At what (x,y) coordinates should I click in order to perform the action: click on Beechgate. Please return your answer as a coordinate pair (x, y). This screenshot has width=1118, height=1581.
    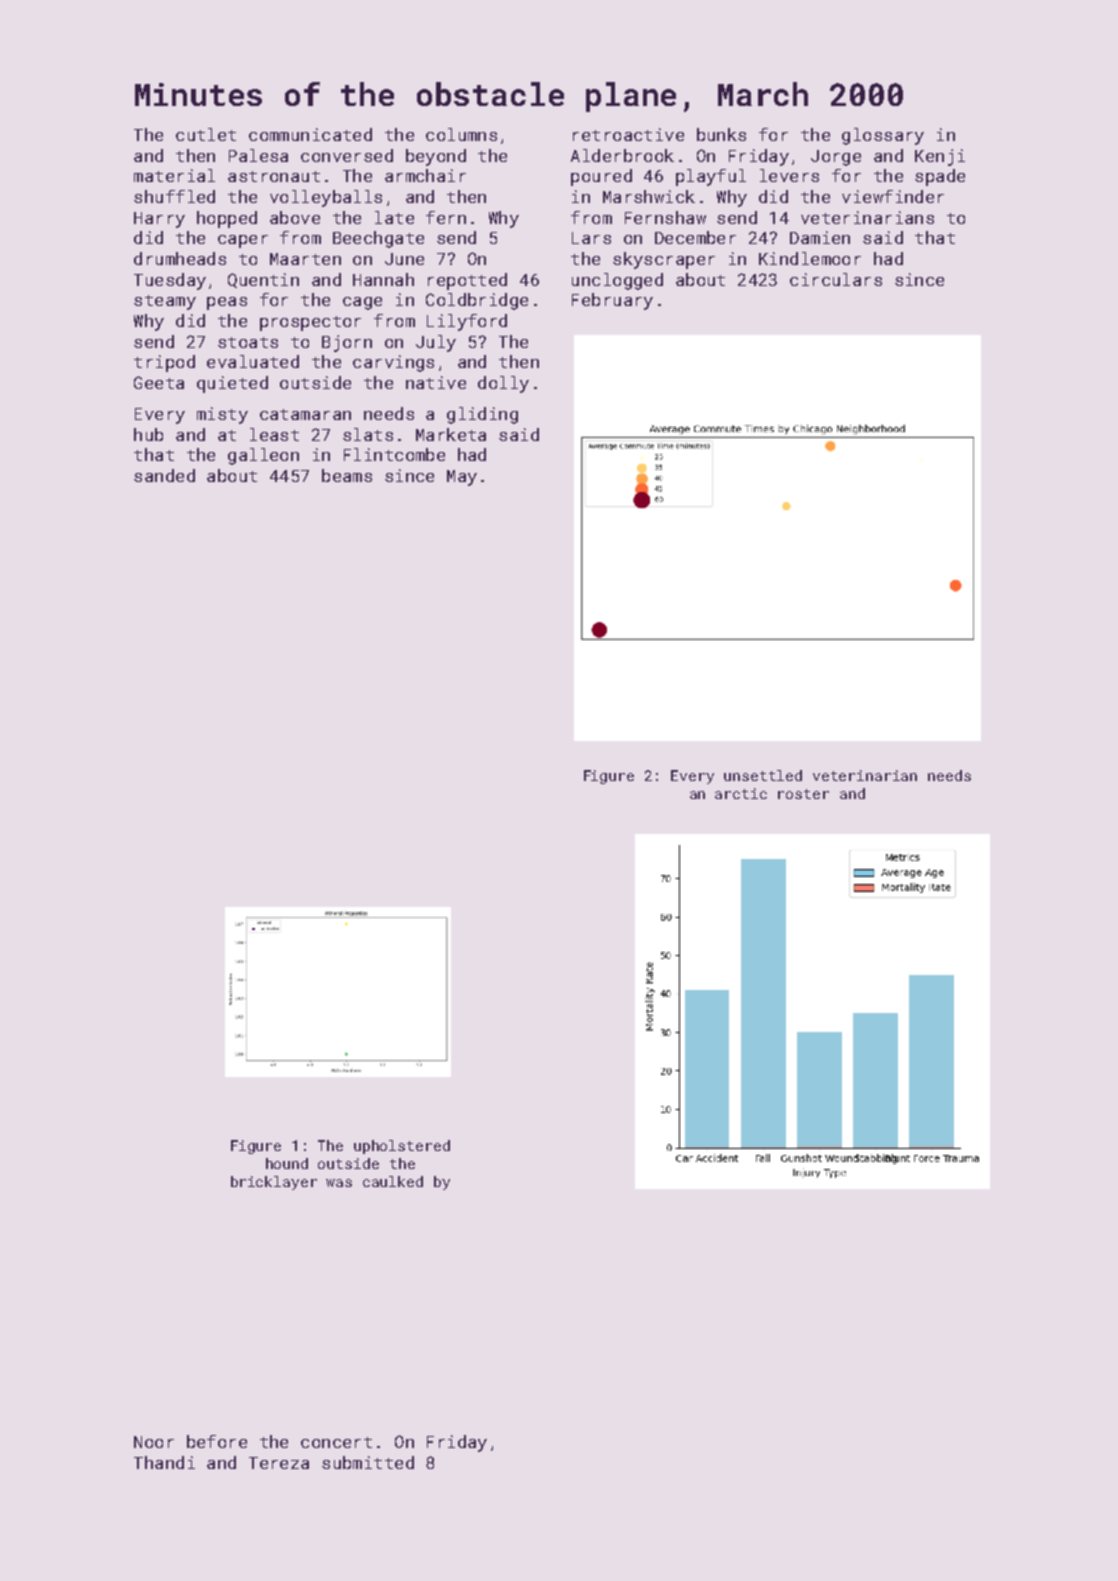
    Looking at the image, I should click on (378, 239).
